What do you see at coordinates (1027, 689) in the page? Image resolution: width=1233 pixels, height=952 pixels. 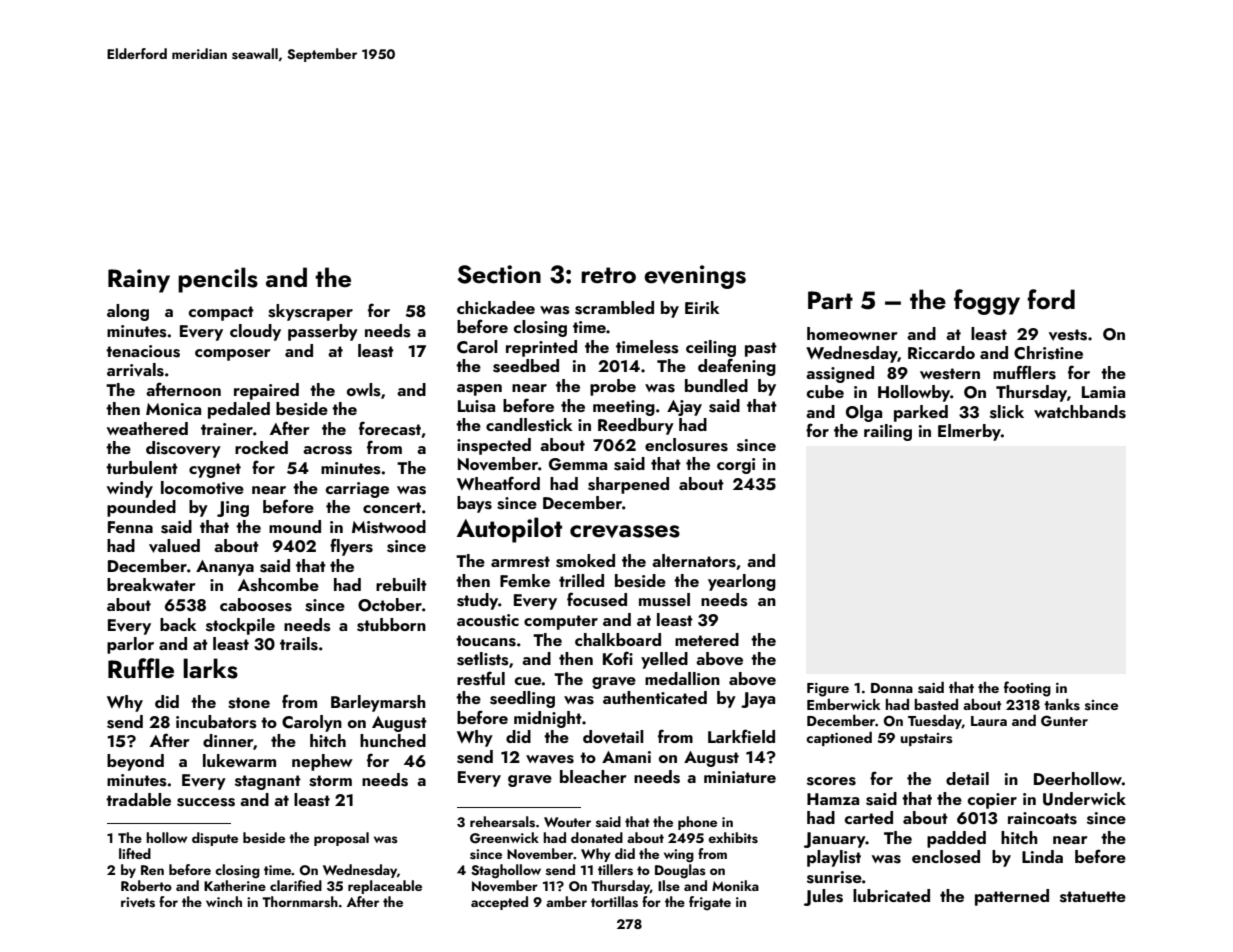 I see `footing` at bounding box center [1027, 689].
